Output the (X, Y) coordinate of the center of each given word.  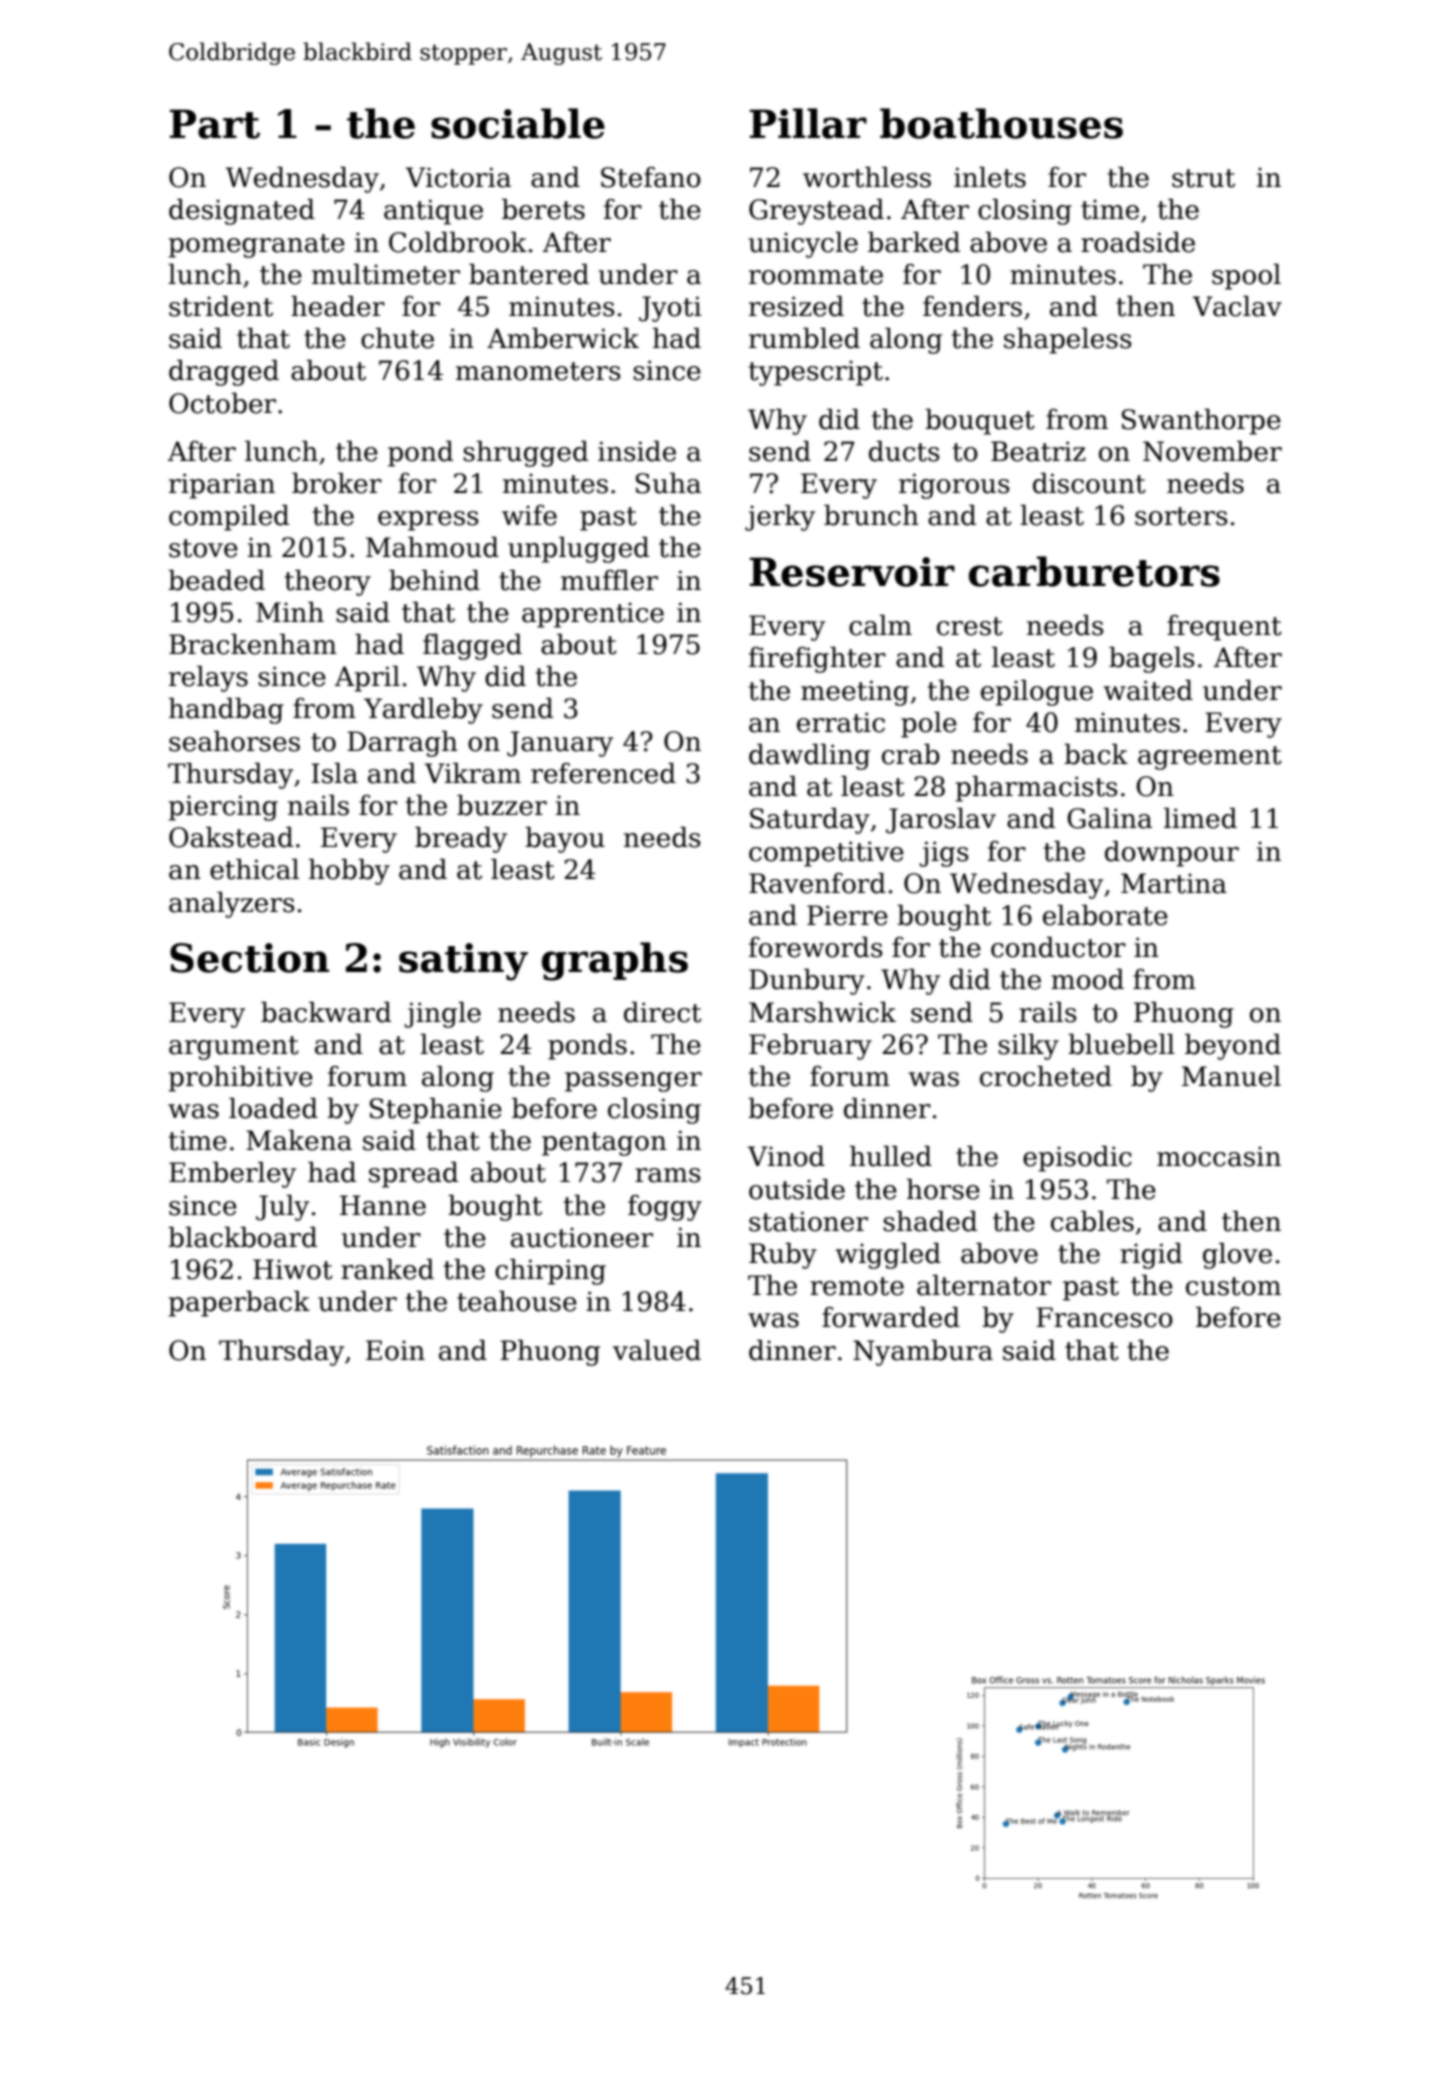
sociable (518, 123)
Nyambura (923, 1353)
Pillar (808, 123)
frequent (1224, 628)
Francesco (1104, 1317)
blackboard (242, 1237)
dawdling (809, 757)
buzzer (502, 805)
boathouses (1001, 123)
